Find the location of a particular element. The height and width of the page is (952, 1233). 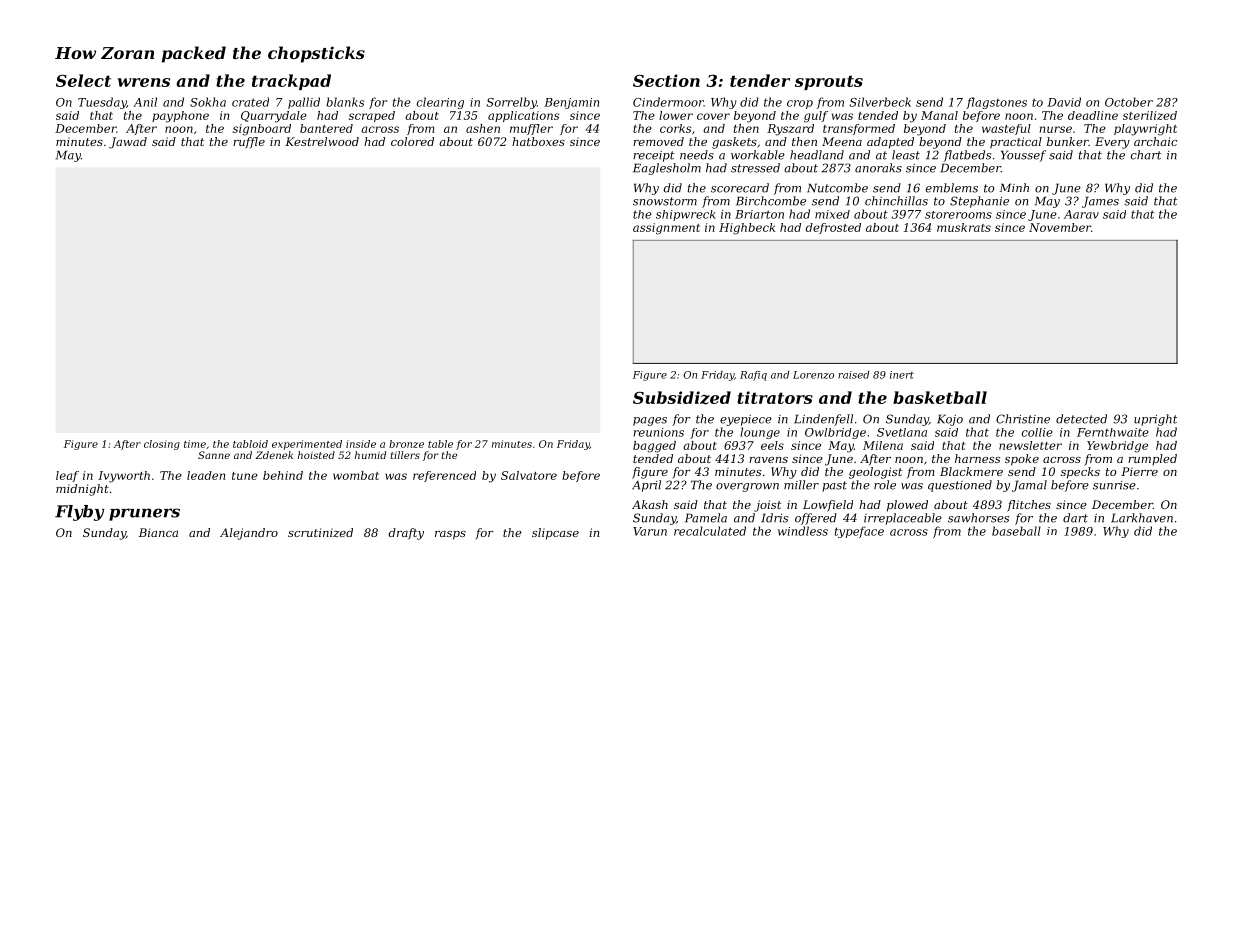

role is located at coordinates (885, 485).
